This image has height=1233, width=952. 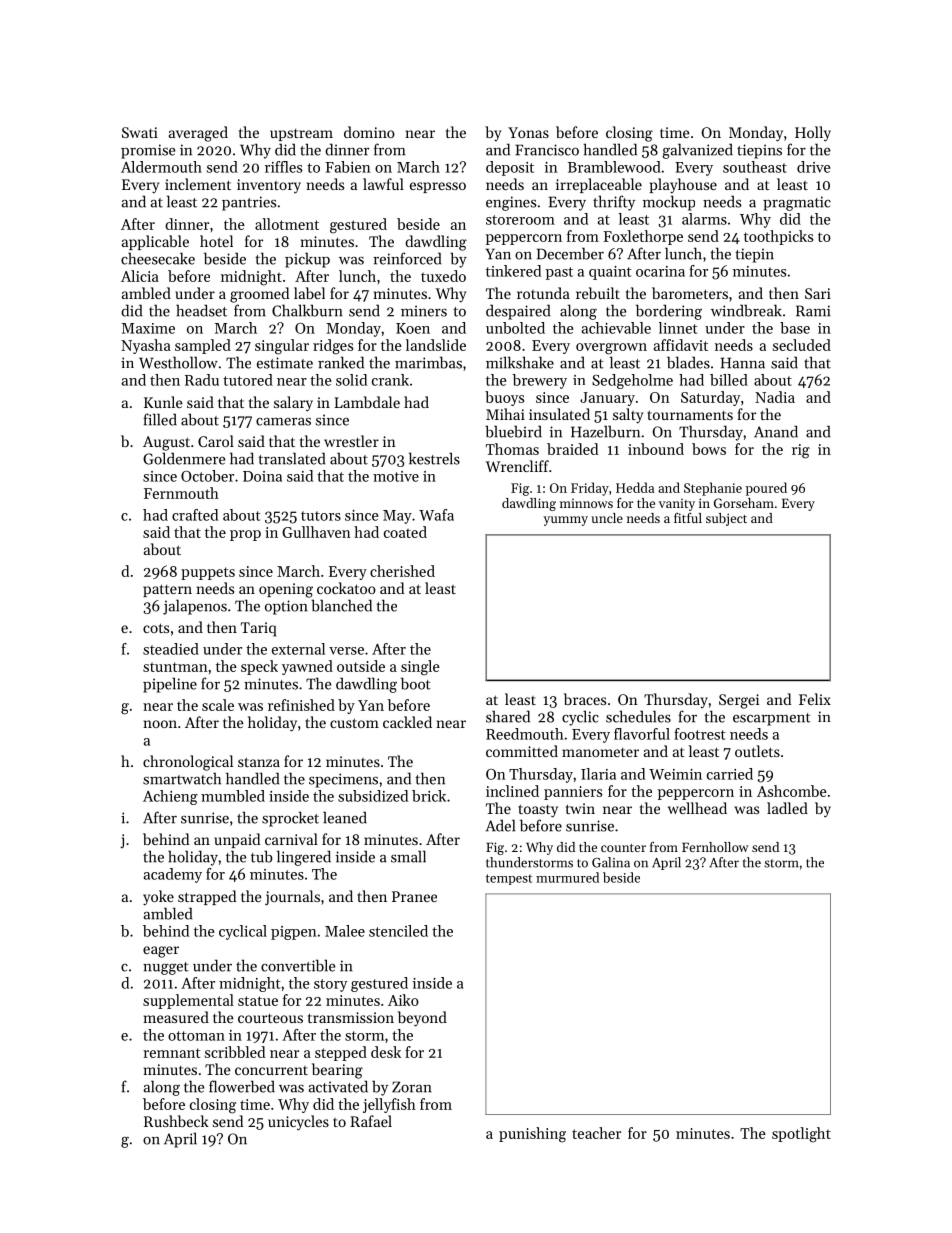 I want to click on Fernhollow, so click(x=715, y=847).
